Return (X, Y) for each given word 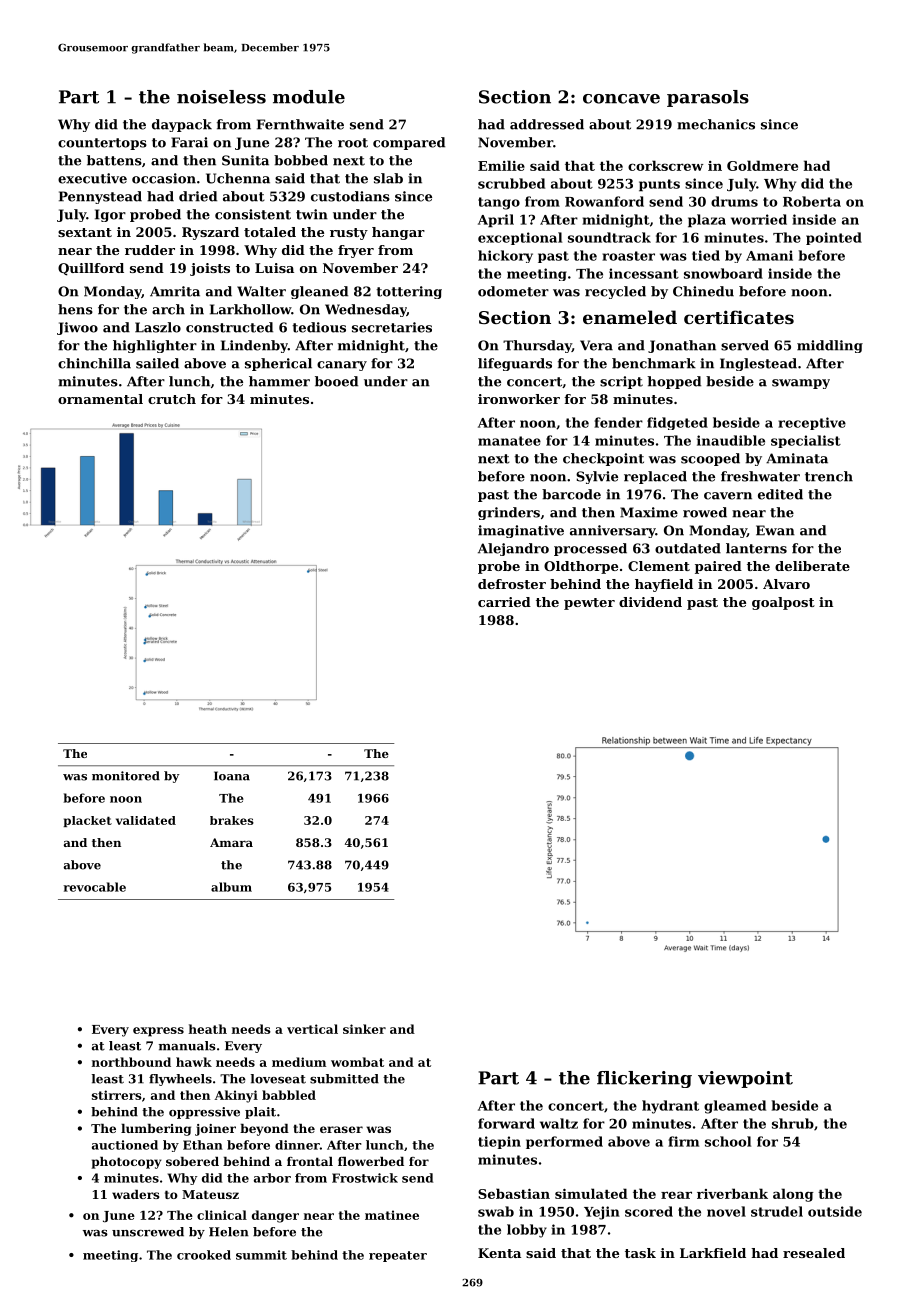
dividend (650, 602)
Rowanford (604, 201)
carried (504, 602)
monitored (126, 776)
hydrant (670, 1107)
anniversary (613, 531)
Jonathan (682, 346)
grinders (509, 513)
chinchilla (94, 363)
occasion (164, 178)
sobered (192, 1161)
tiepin (499, 1142)
